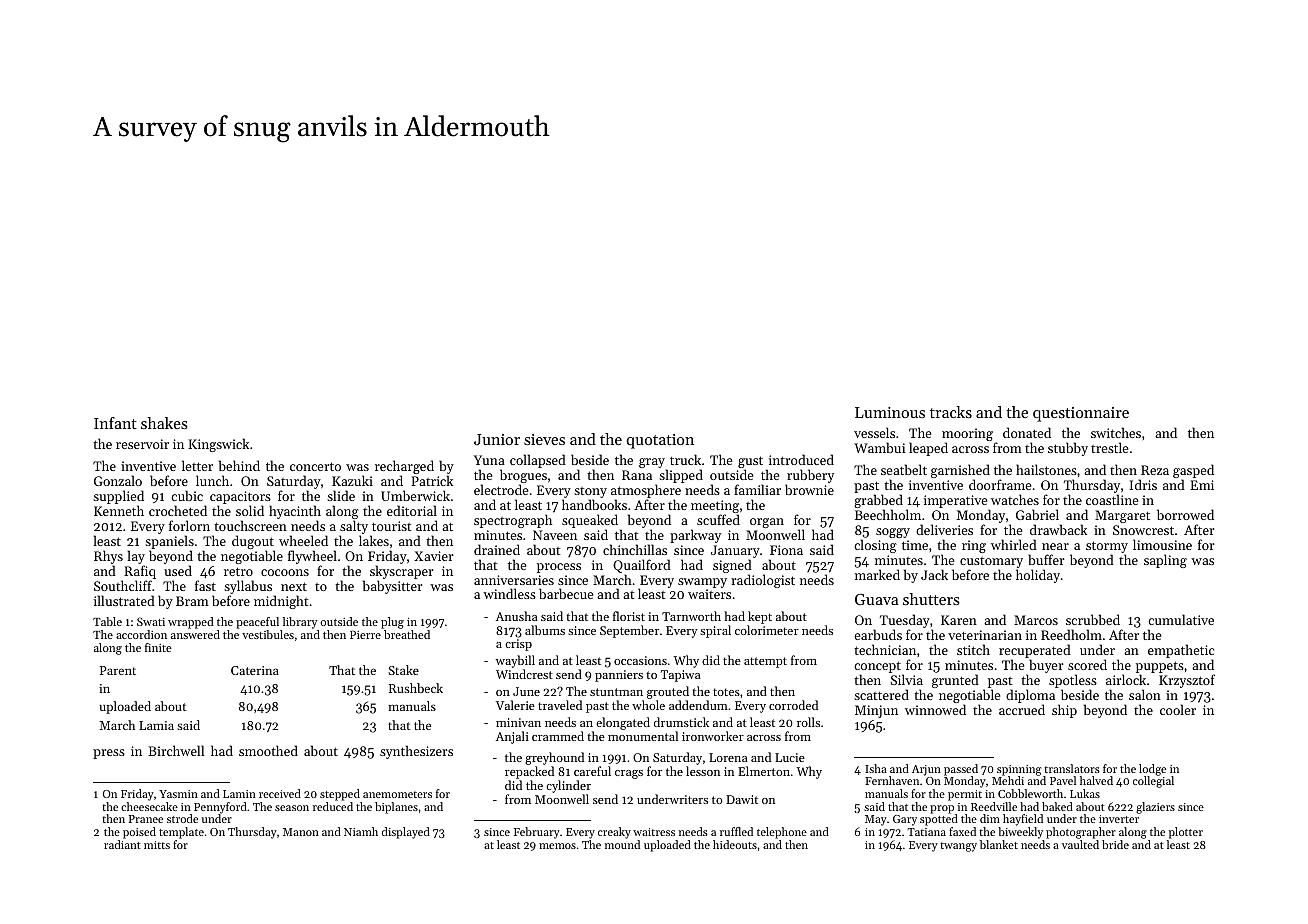 This document has width=1308, height=924. What do you see at coordinates (513, 521) in the document?
I see `spectrograph` at bounding box center [513, 521].
